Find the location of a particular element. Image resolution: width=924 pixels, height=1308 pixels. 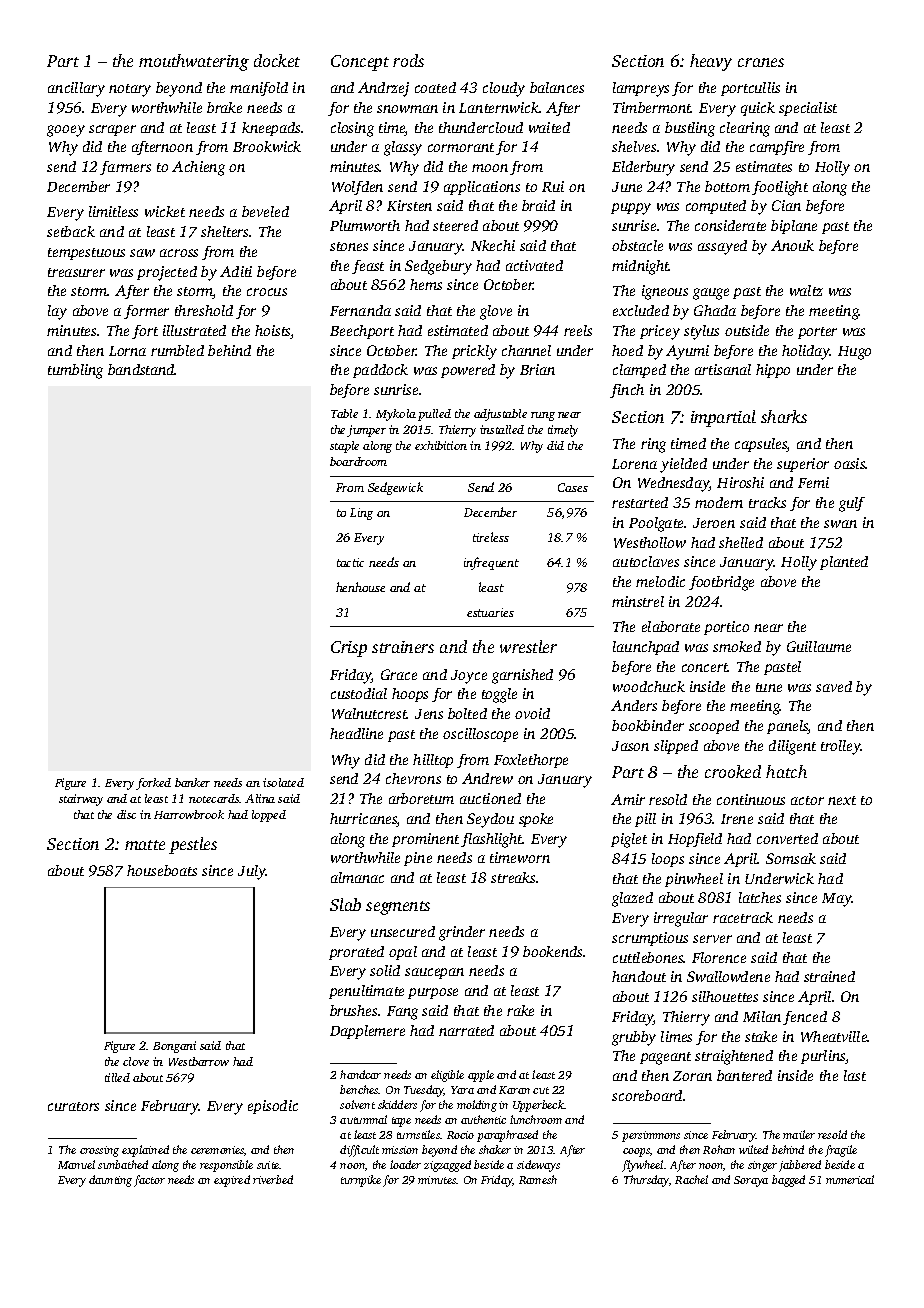

tactic is located at coordinates (350, 562).
